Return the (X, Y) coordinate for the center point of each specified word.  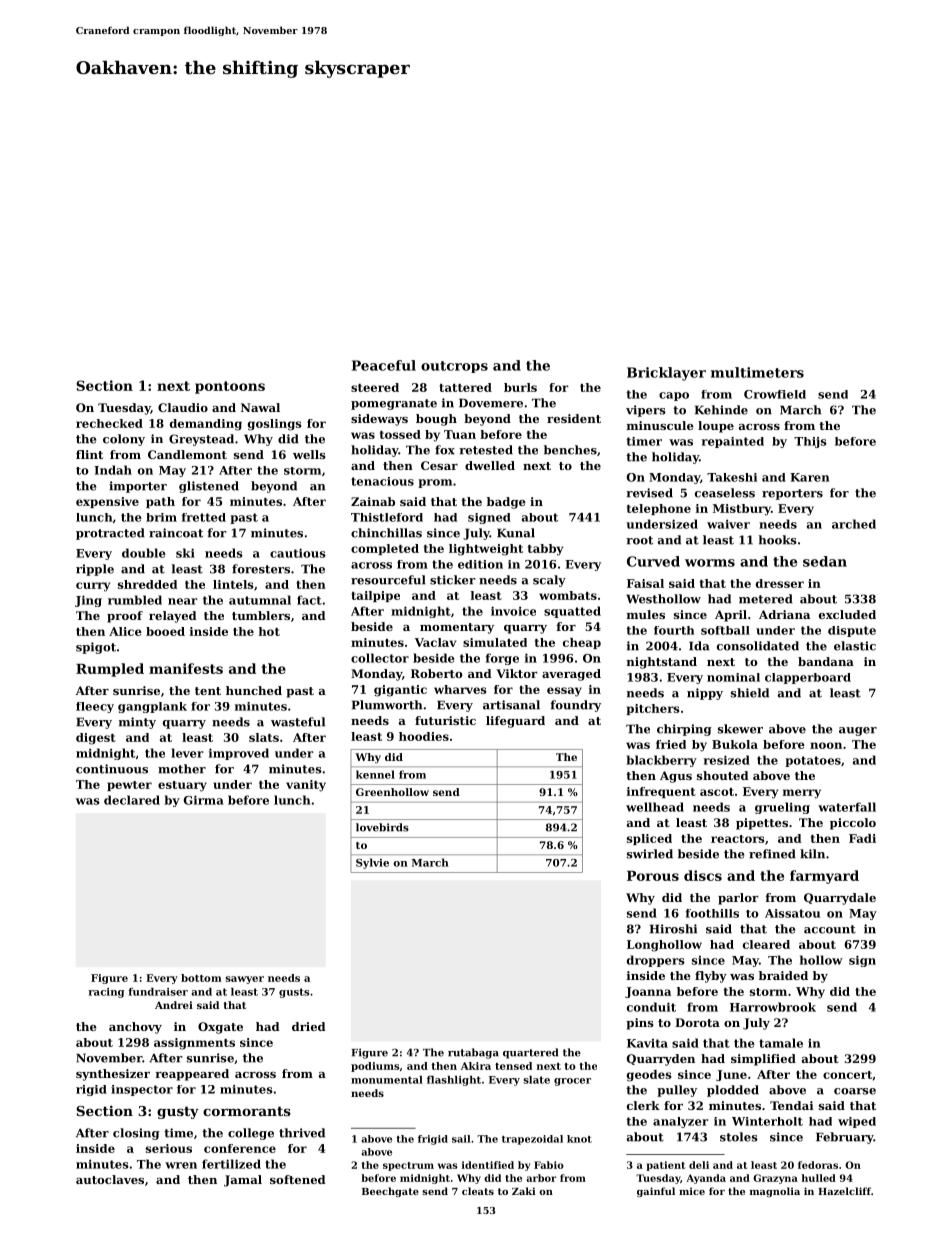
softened (298, 1179)
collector (380, 658)
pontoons (230, 387)
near (183, 601)
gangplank (152, 707)
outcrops (454, 367)
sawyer (245, 980)
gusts (294, 993)
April (731, 616)
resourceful (388, 580)
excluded (847, 614)
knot (579, 1139)
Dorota (697, 1022)
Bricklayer (666, 374)
